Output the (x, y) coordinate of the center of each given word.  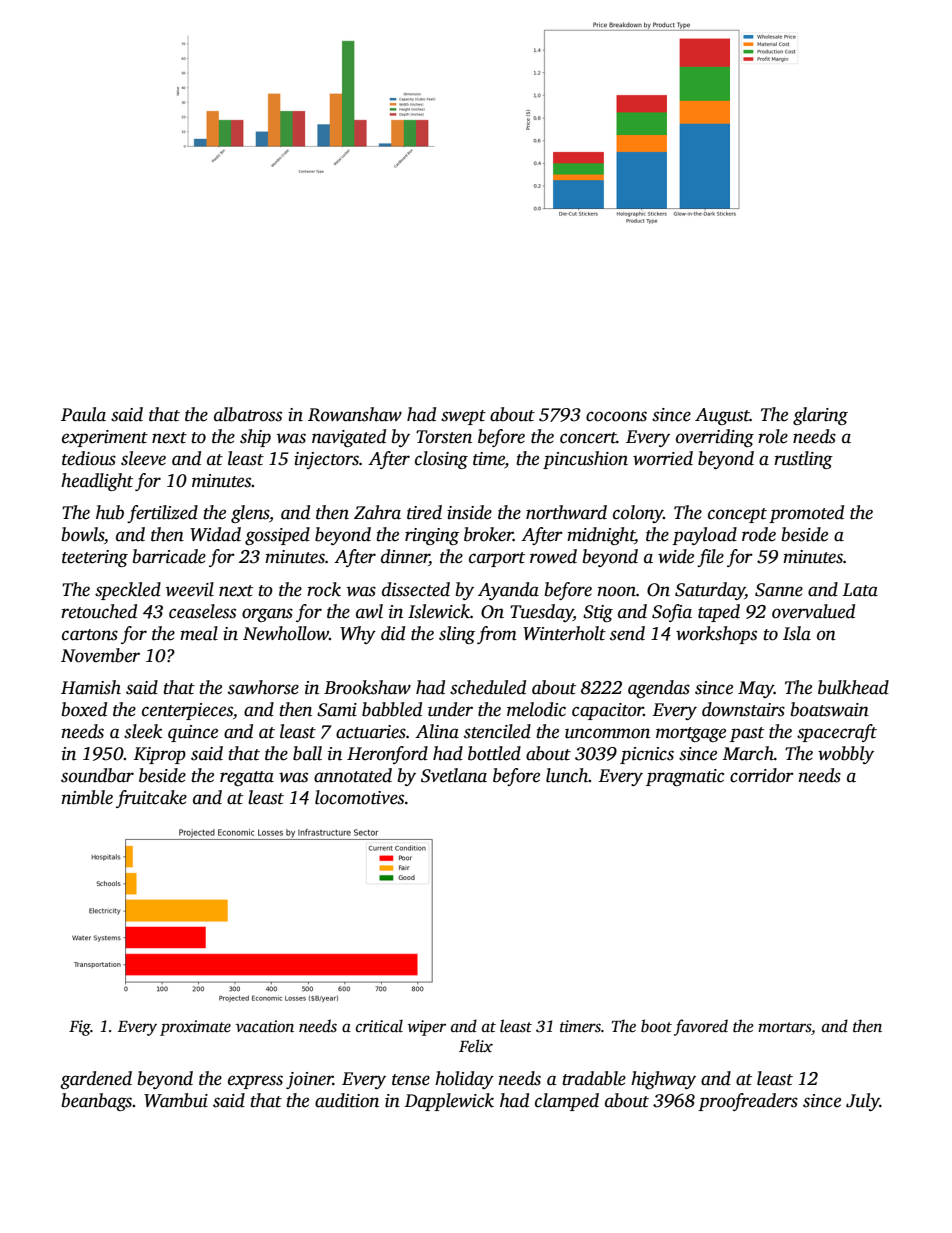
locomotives (359, 797)
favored (701, 1027)
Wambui (176, 1100)
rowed (553, 556)
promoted (806, 514)
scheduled (488, 687)
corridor (762, 775)
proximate (195, 1028)
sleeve (143, 458)
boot (656, 1025)
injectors (326, 460)
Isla (797, 633)
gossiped (277, 536)
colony (638, 514)
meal (199, 633)
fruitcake (151, 799)
